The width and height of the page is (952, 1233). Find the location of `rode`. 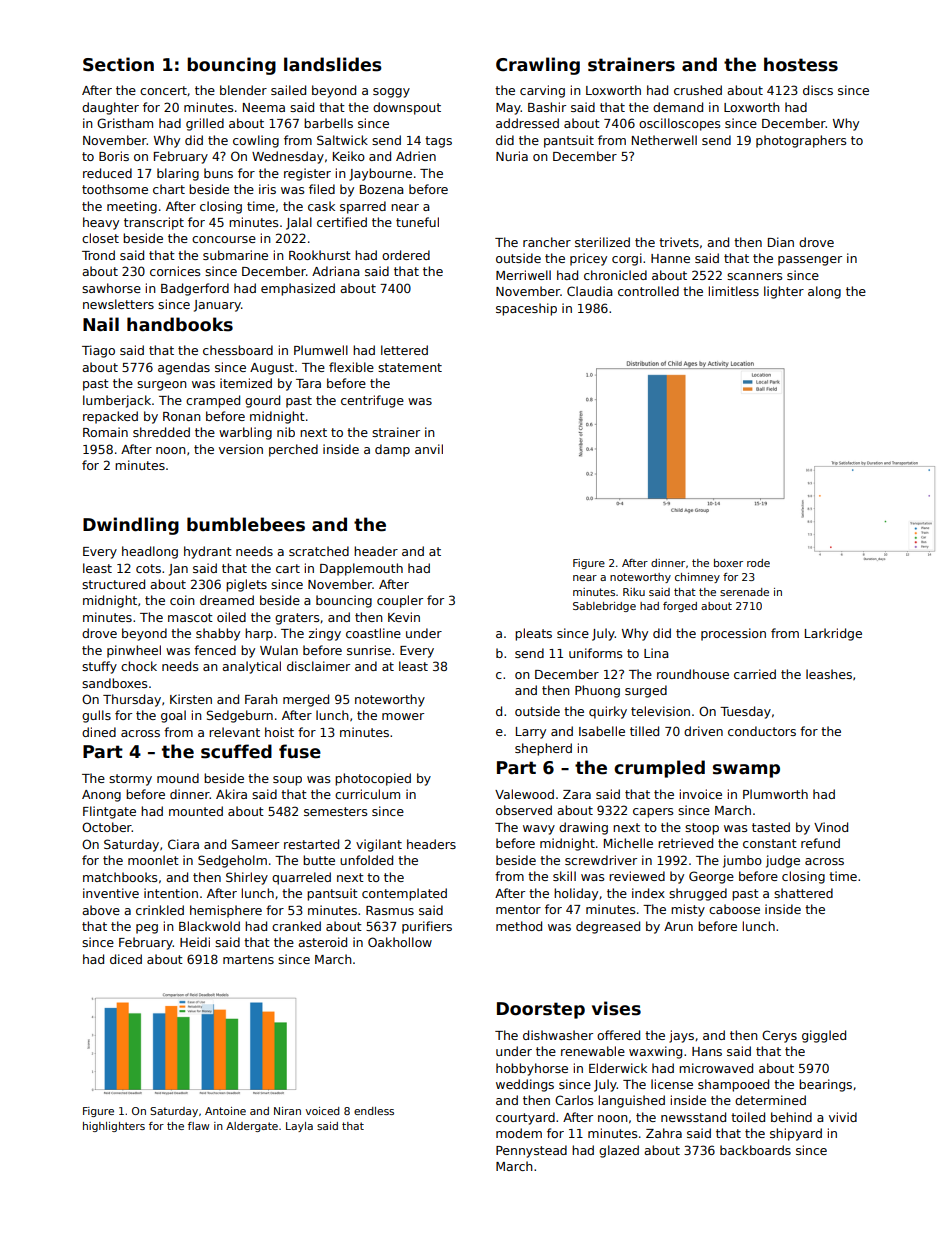

rode is located at coordinates (758, 563).
